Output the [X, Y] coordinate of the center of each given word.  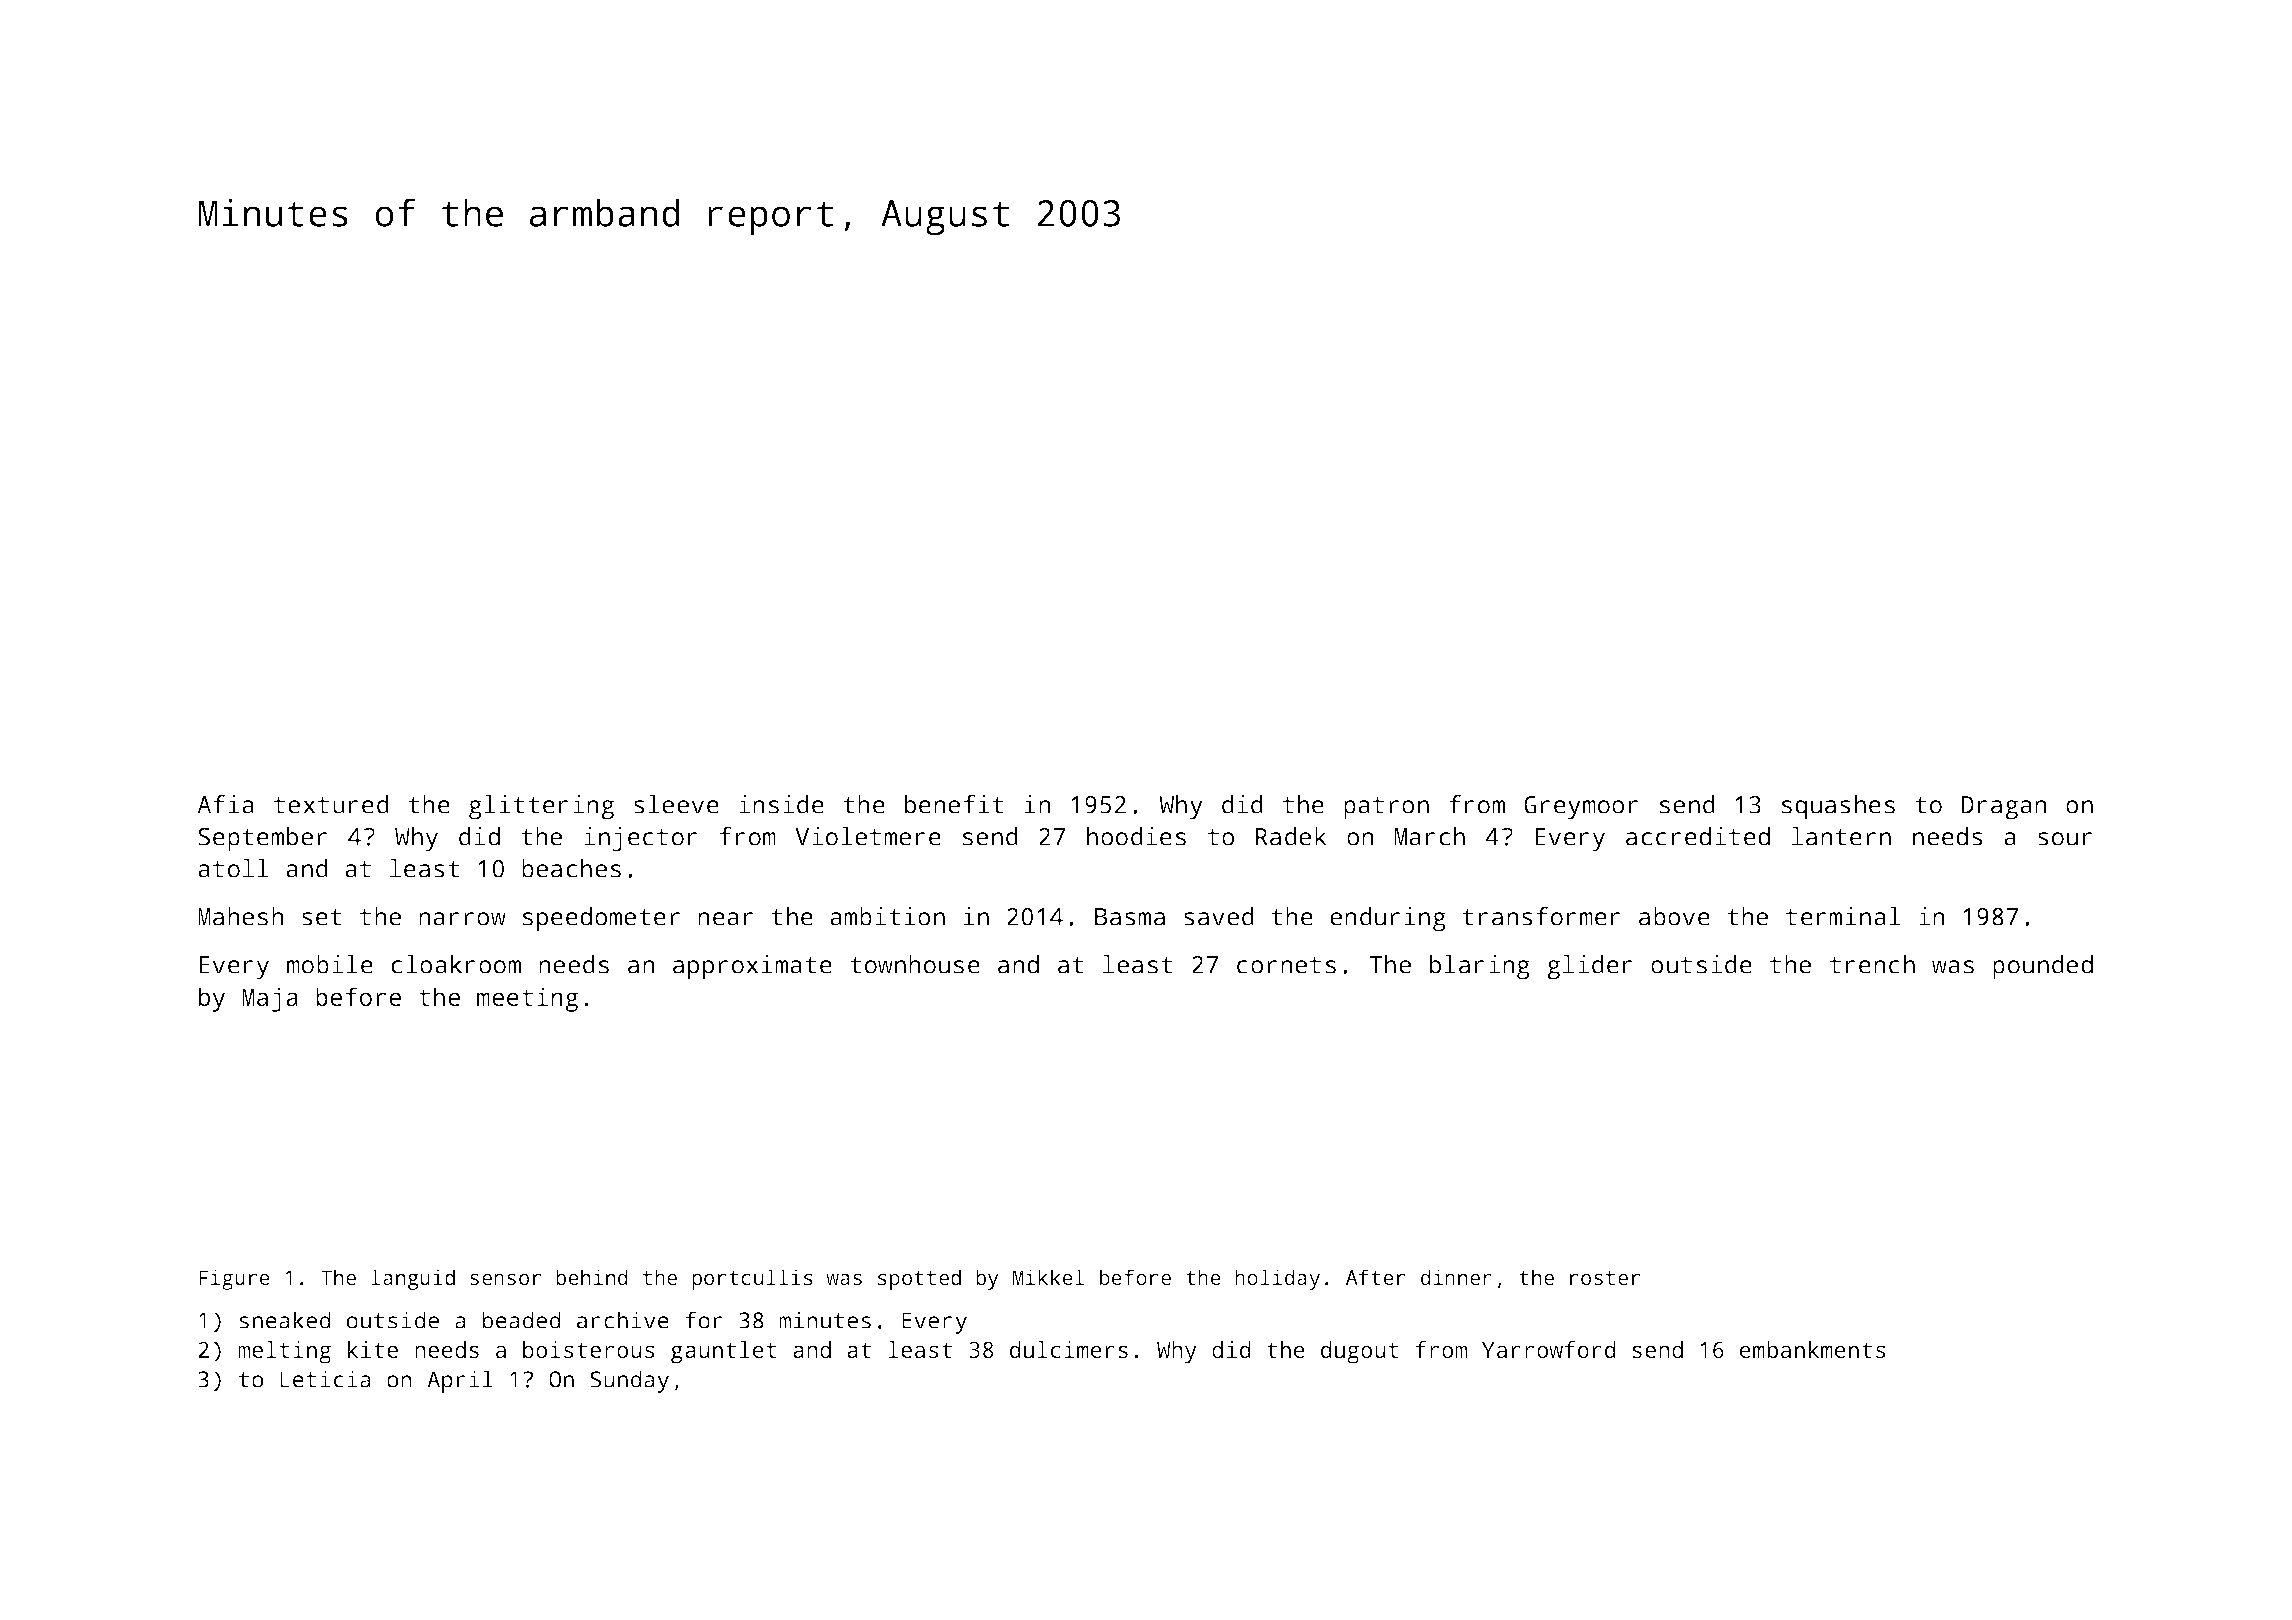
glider [1590, 967]
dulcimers [1069, 1349]
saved [1219, 916]
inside [781, 804]
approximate [752, 967]
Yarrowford [1549, 1349]
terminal [1843, 916]
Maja [270, 999]
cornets [1286, 965]
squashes [1838, 807]
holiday [1277, 1279]
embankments [1813, 1349]
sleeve [676, 804]
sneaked [285, 1320]
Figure [234, 1279]
